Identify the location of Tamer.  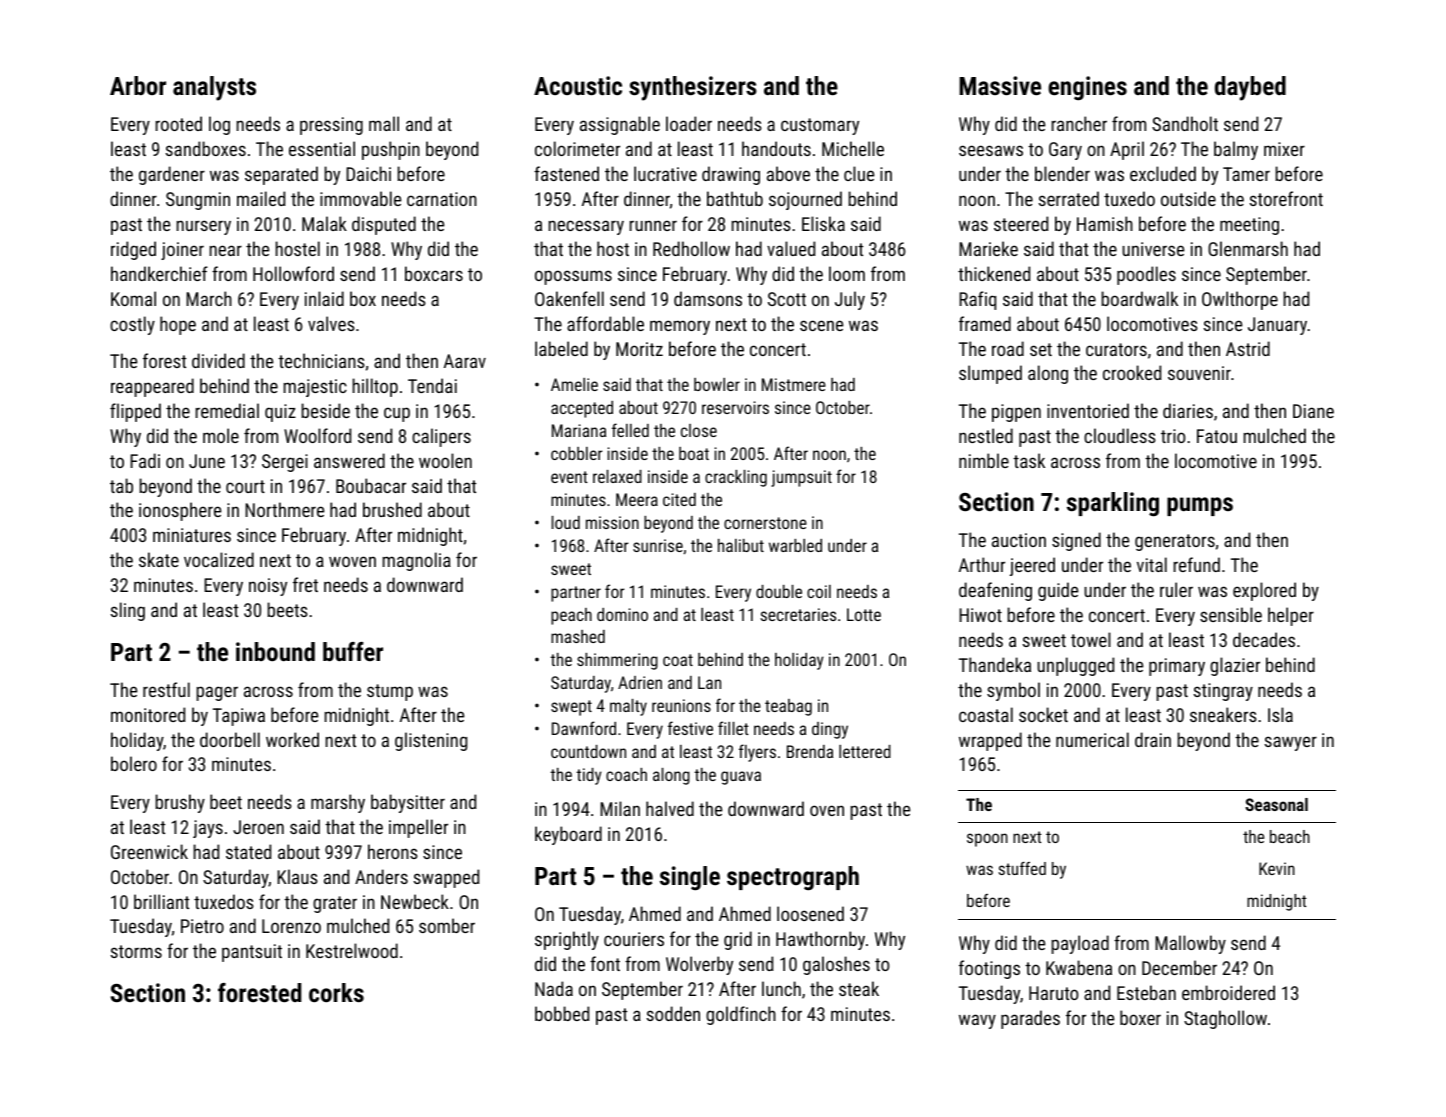
(1246, 174).
